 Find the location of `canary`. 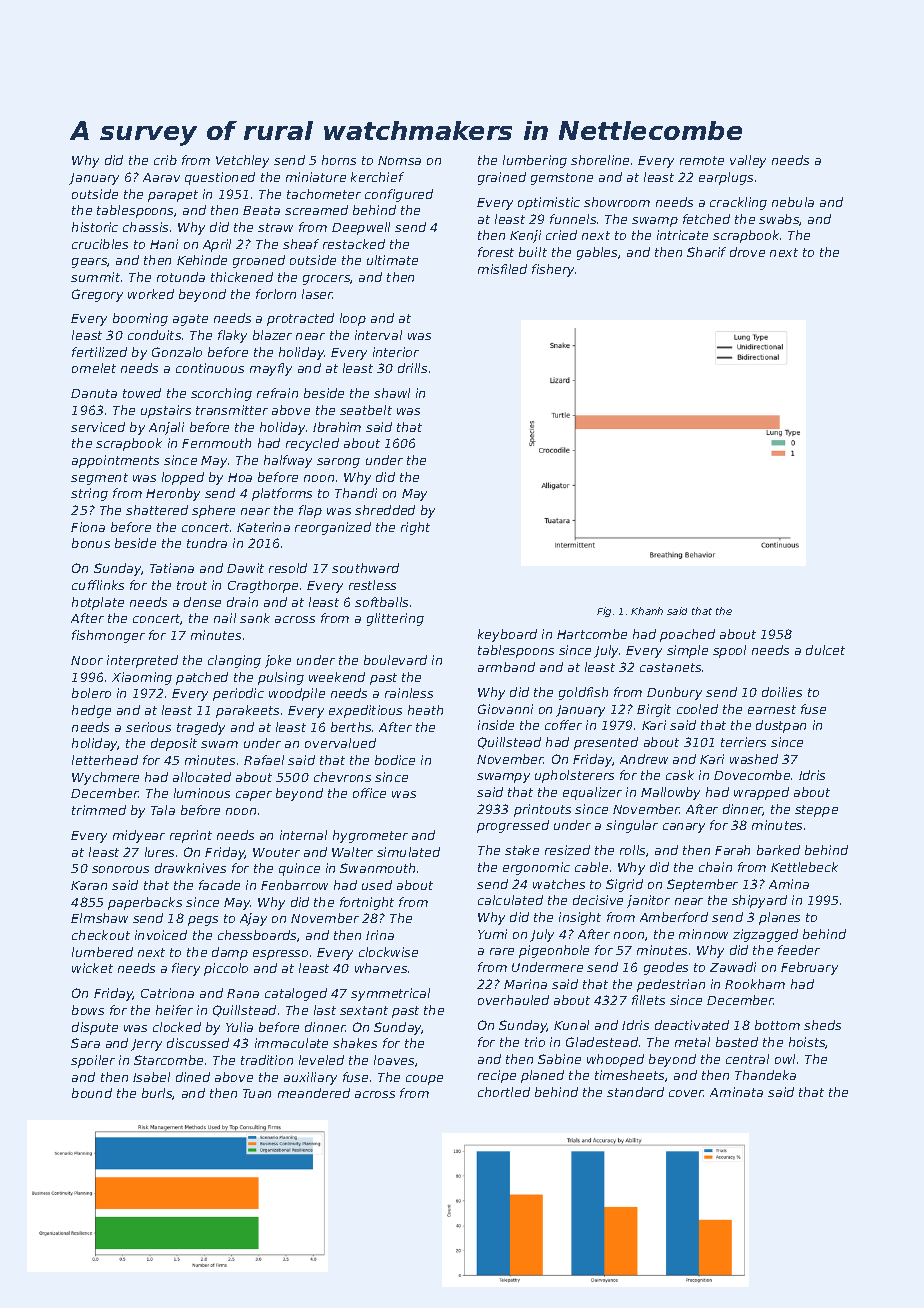

canary is located at coordinates (684, 828).
